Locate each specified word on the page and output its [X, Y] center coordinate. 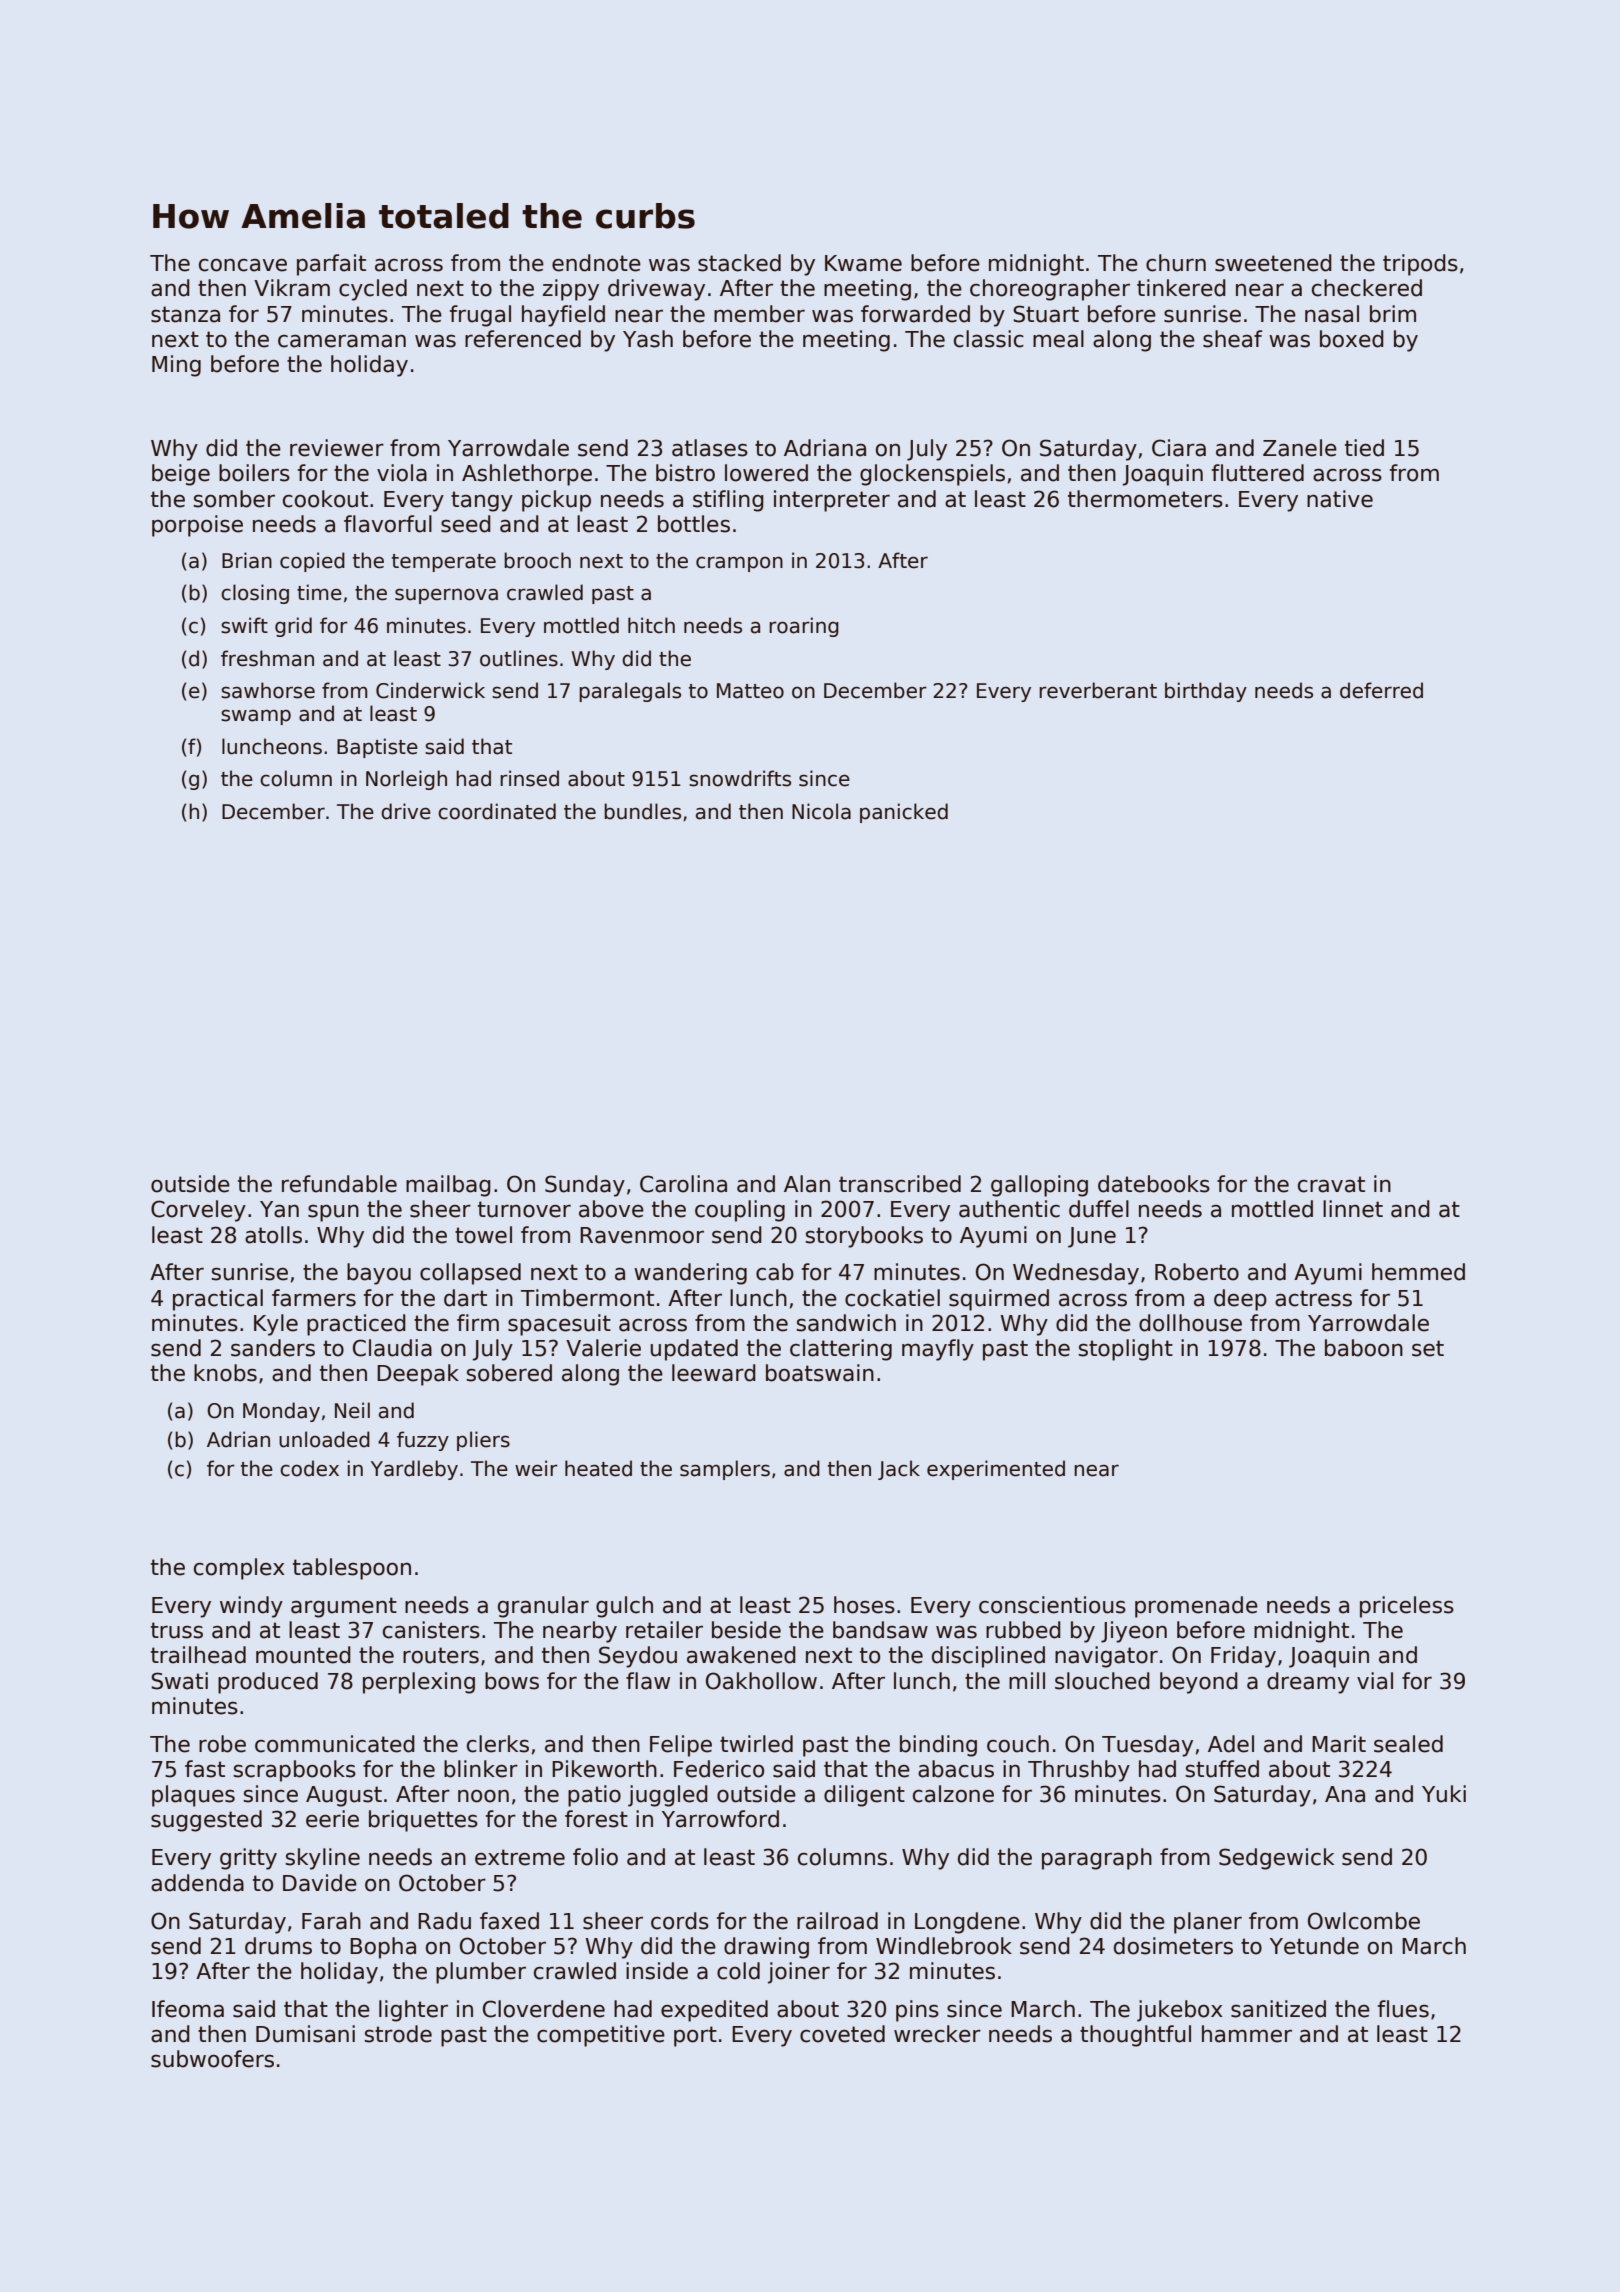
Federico [719, 1769]
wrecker [937, 2034]
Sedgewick [1276, 1859]
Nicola [821, 811]
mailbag [448, 1186]
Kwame [863, 263]
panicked [904, 813]
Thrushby [1079, 1771]
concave [243, 265]
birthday [1206, 692]
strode [398, 2034]
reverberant [1098, 690]
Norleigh [406, 780]
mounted [303, 1655]
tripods [1420, 265]
